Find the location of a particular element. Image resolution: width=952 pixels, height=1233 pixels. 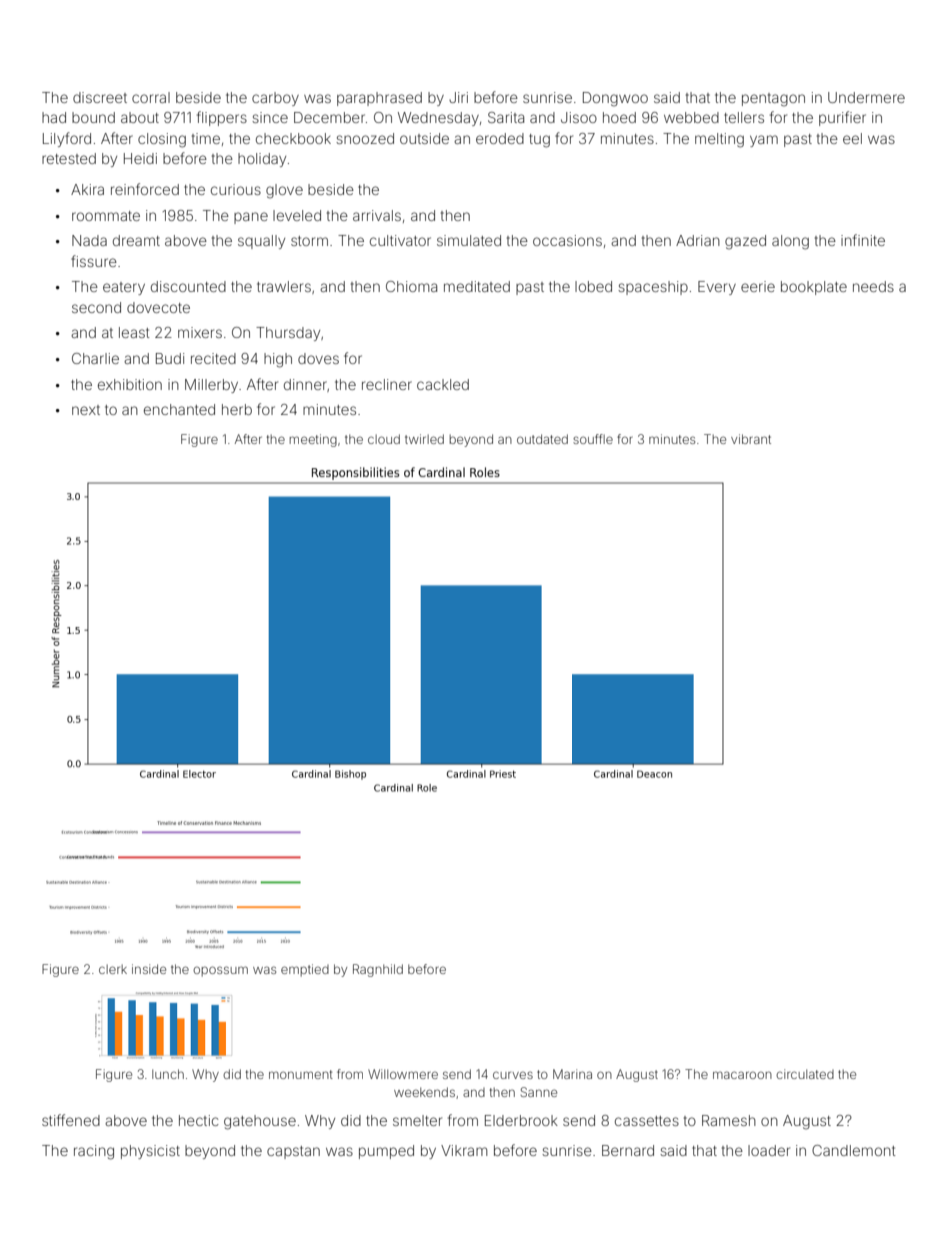

dreamt is located at coordinates (136, 240).
